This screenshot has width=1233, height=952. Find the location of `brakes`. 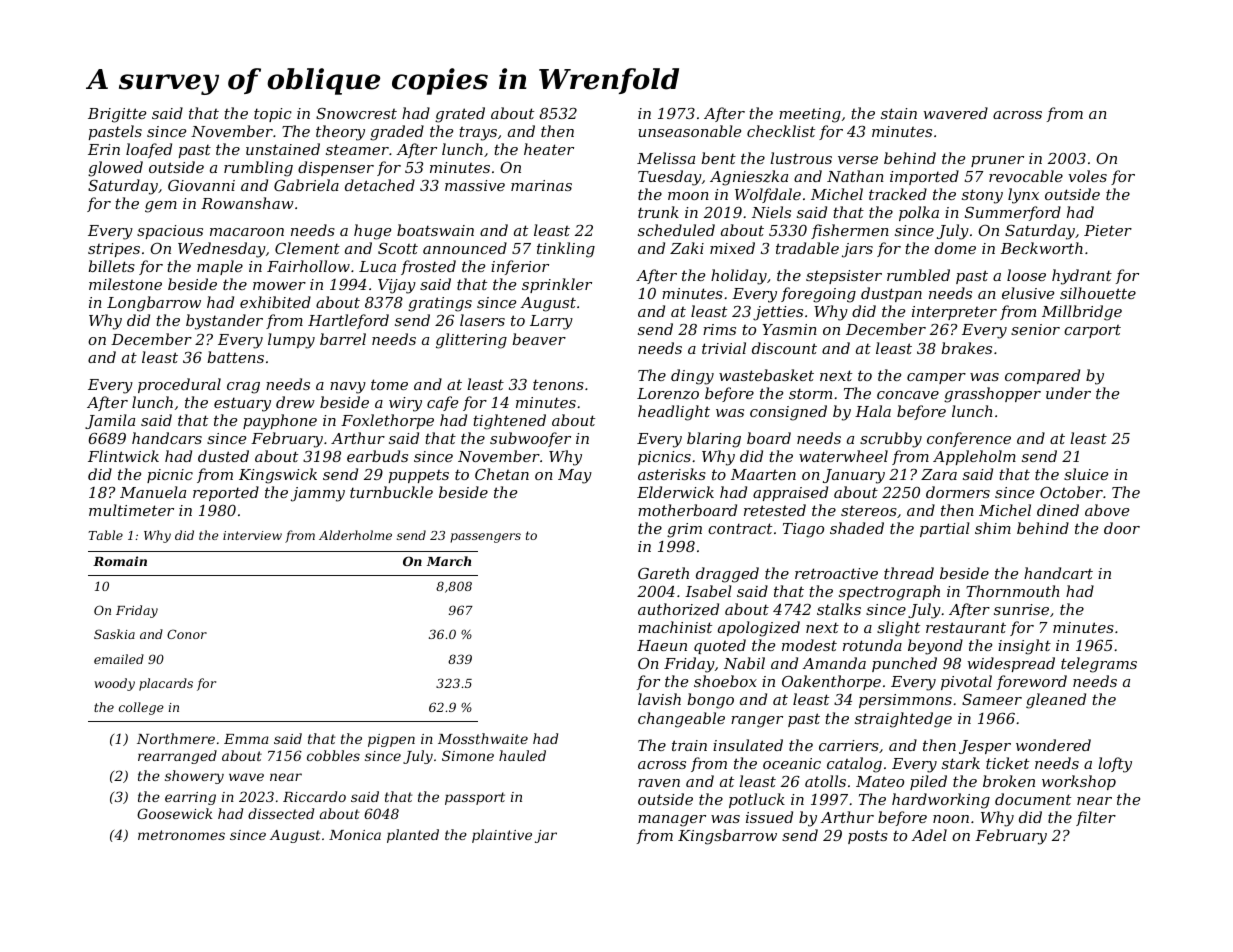

brakes is located at coordinates (966, 348).
